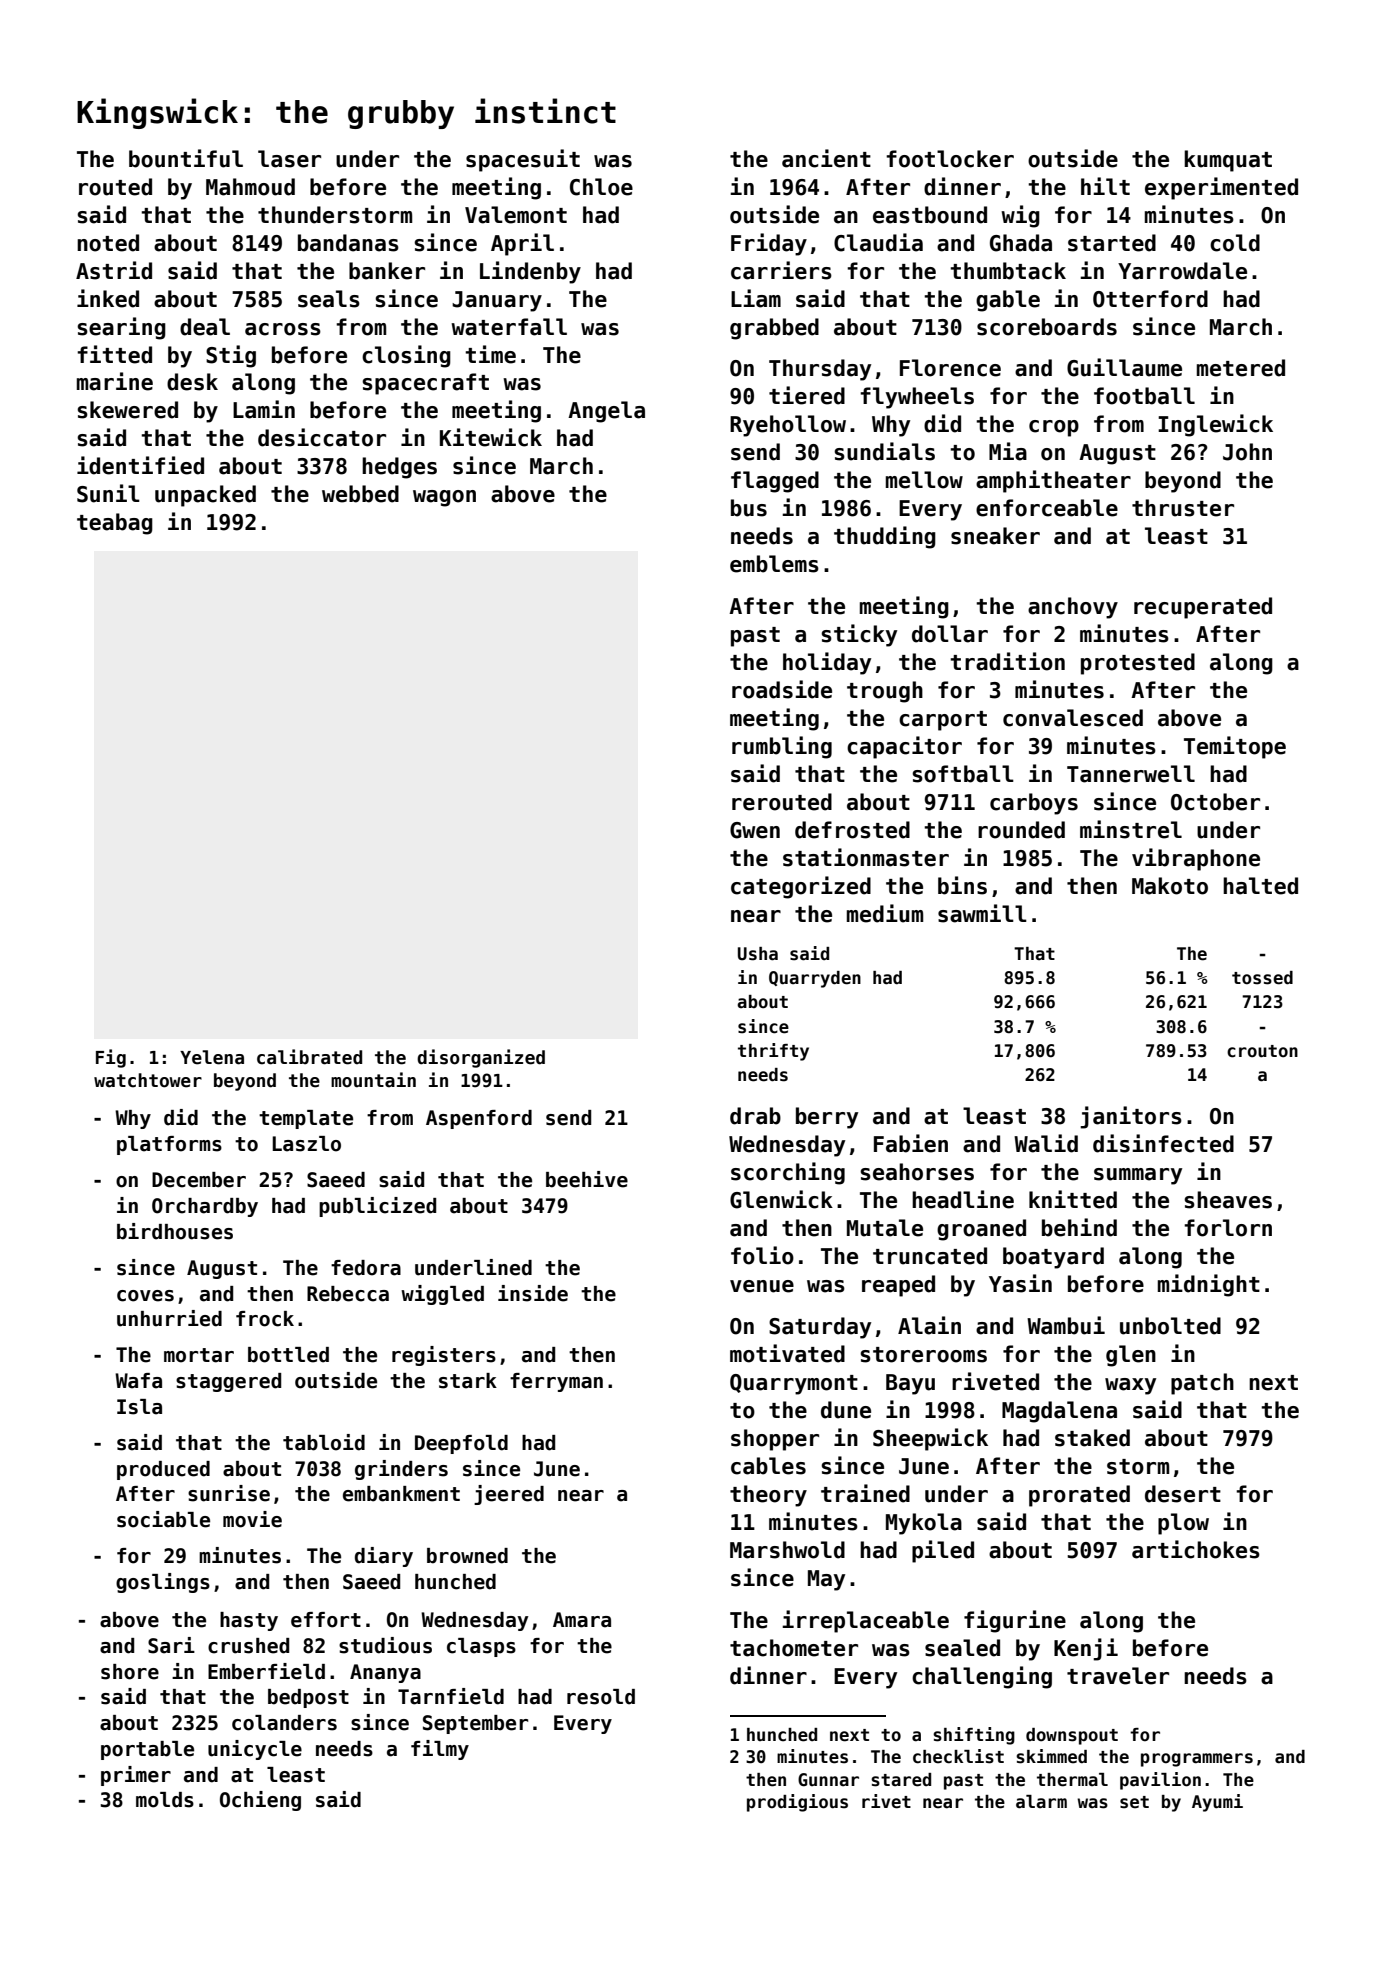  I want to click on sociable, so click(163, 1519).
